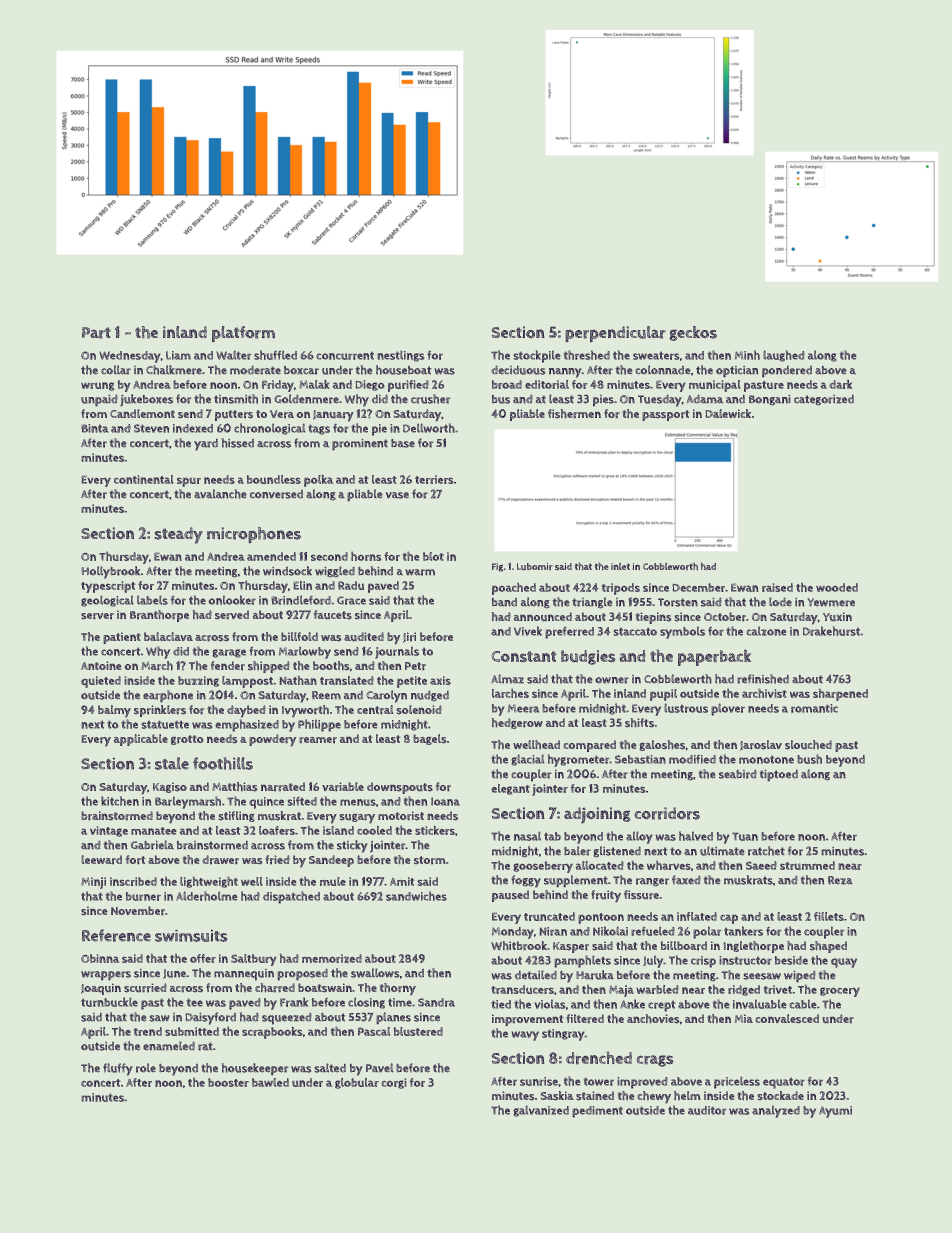 The image size is (952, 1233). What do you see at coordinates (574, 414) in the screenshot?
I see `fishermen` at bounding box center [574, 414].
